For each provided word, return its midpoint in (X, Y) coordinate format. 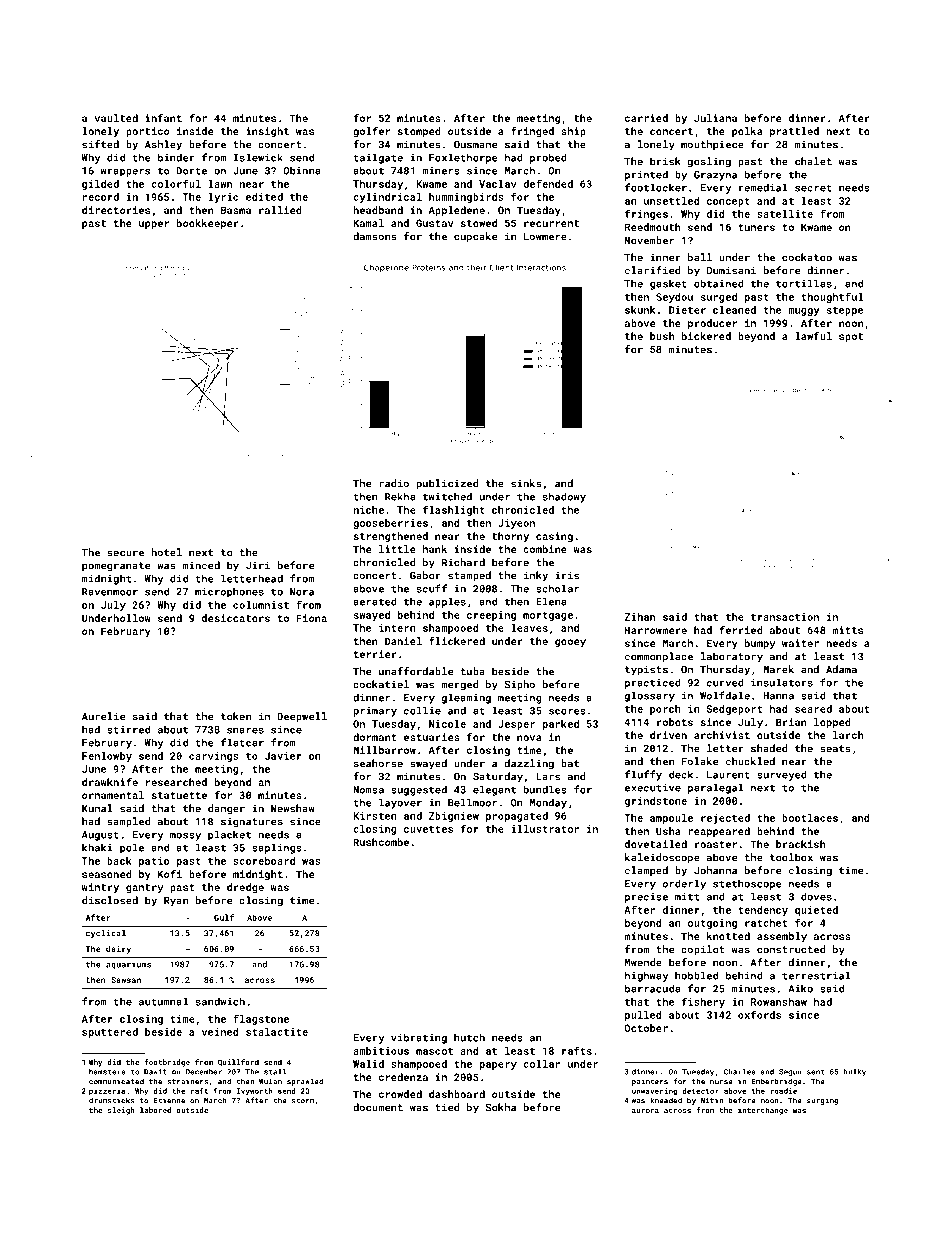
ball (700, 257)
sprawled (305, 1082)
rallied (280, 210)
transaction (785, 617)
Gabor (425, 575)
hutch (469, 1037)
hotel (166, 552)
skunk (640, 310)
